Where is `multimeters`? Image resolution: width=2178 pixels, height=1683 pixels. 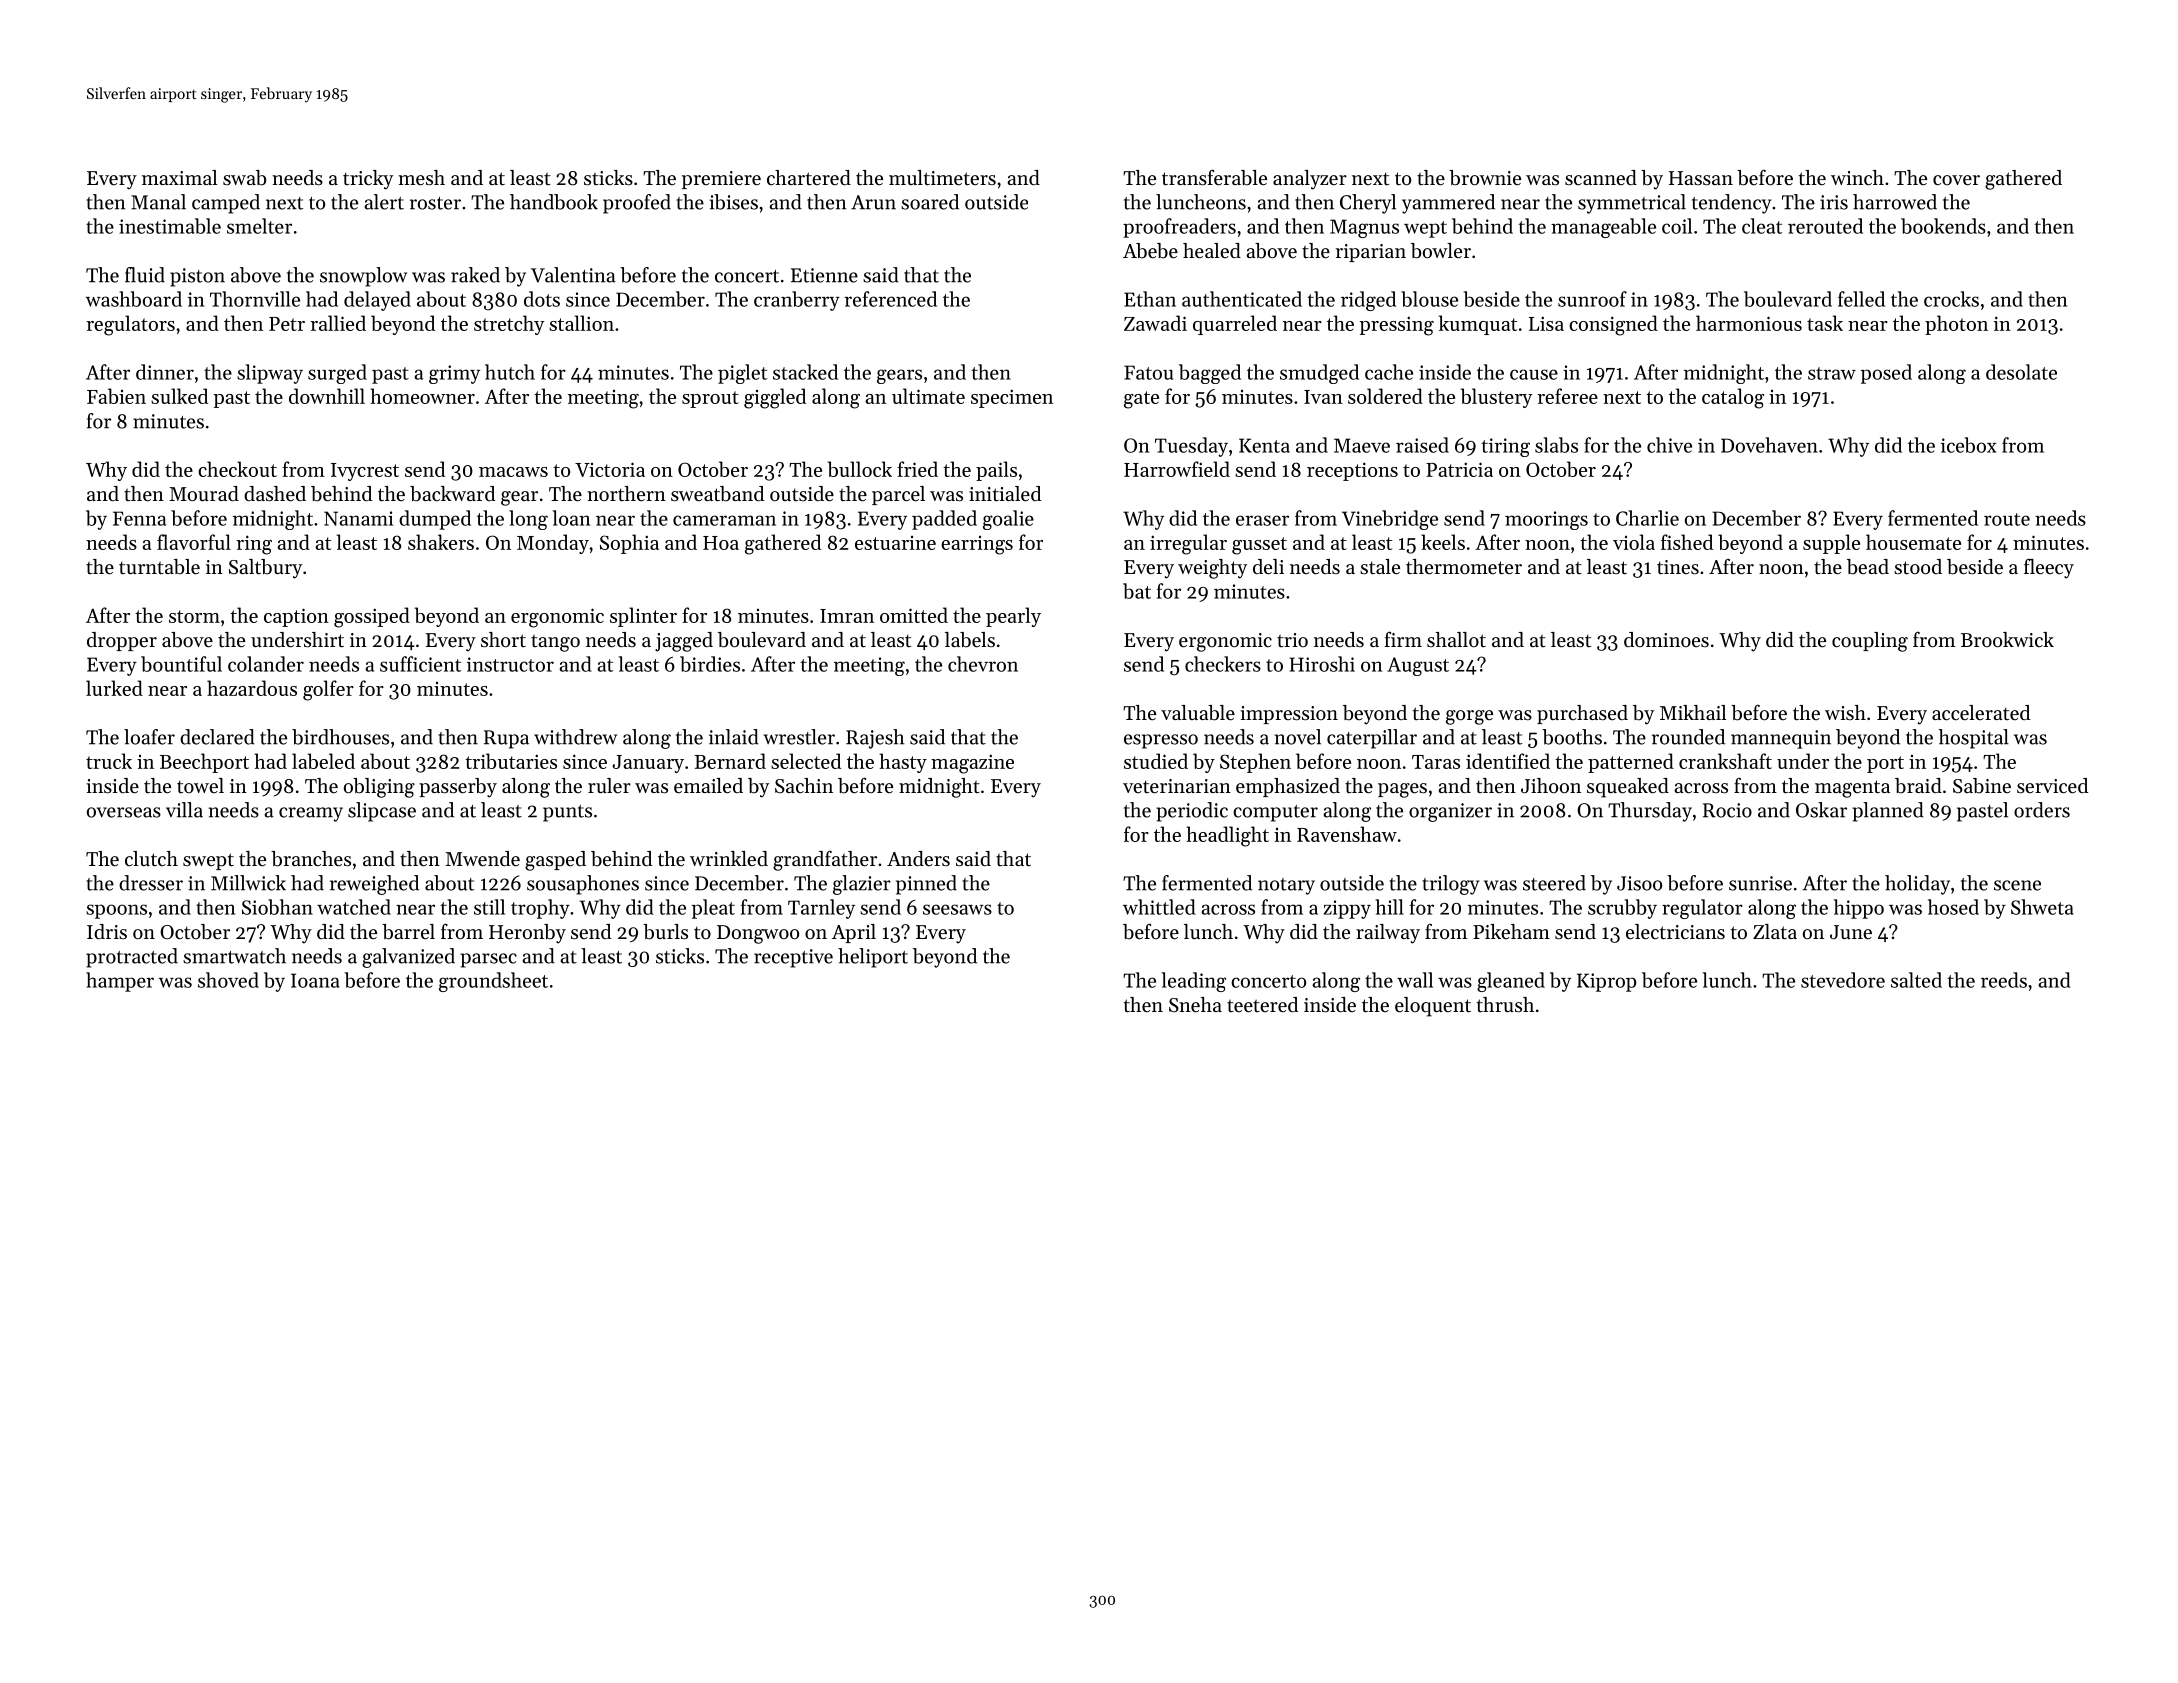 multimeters is located at coordinates (942, 178).
